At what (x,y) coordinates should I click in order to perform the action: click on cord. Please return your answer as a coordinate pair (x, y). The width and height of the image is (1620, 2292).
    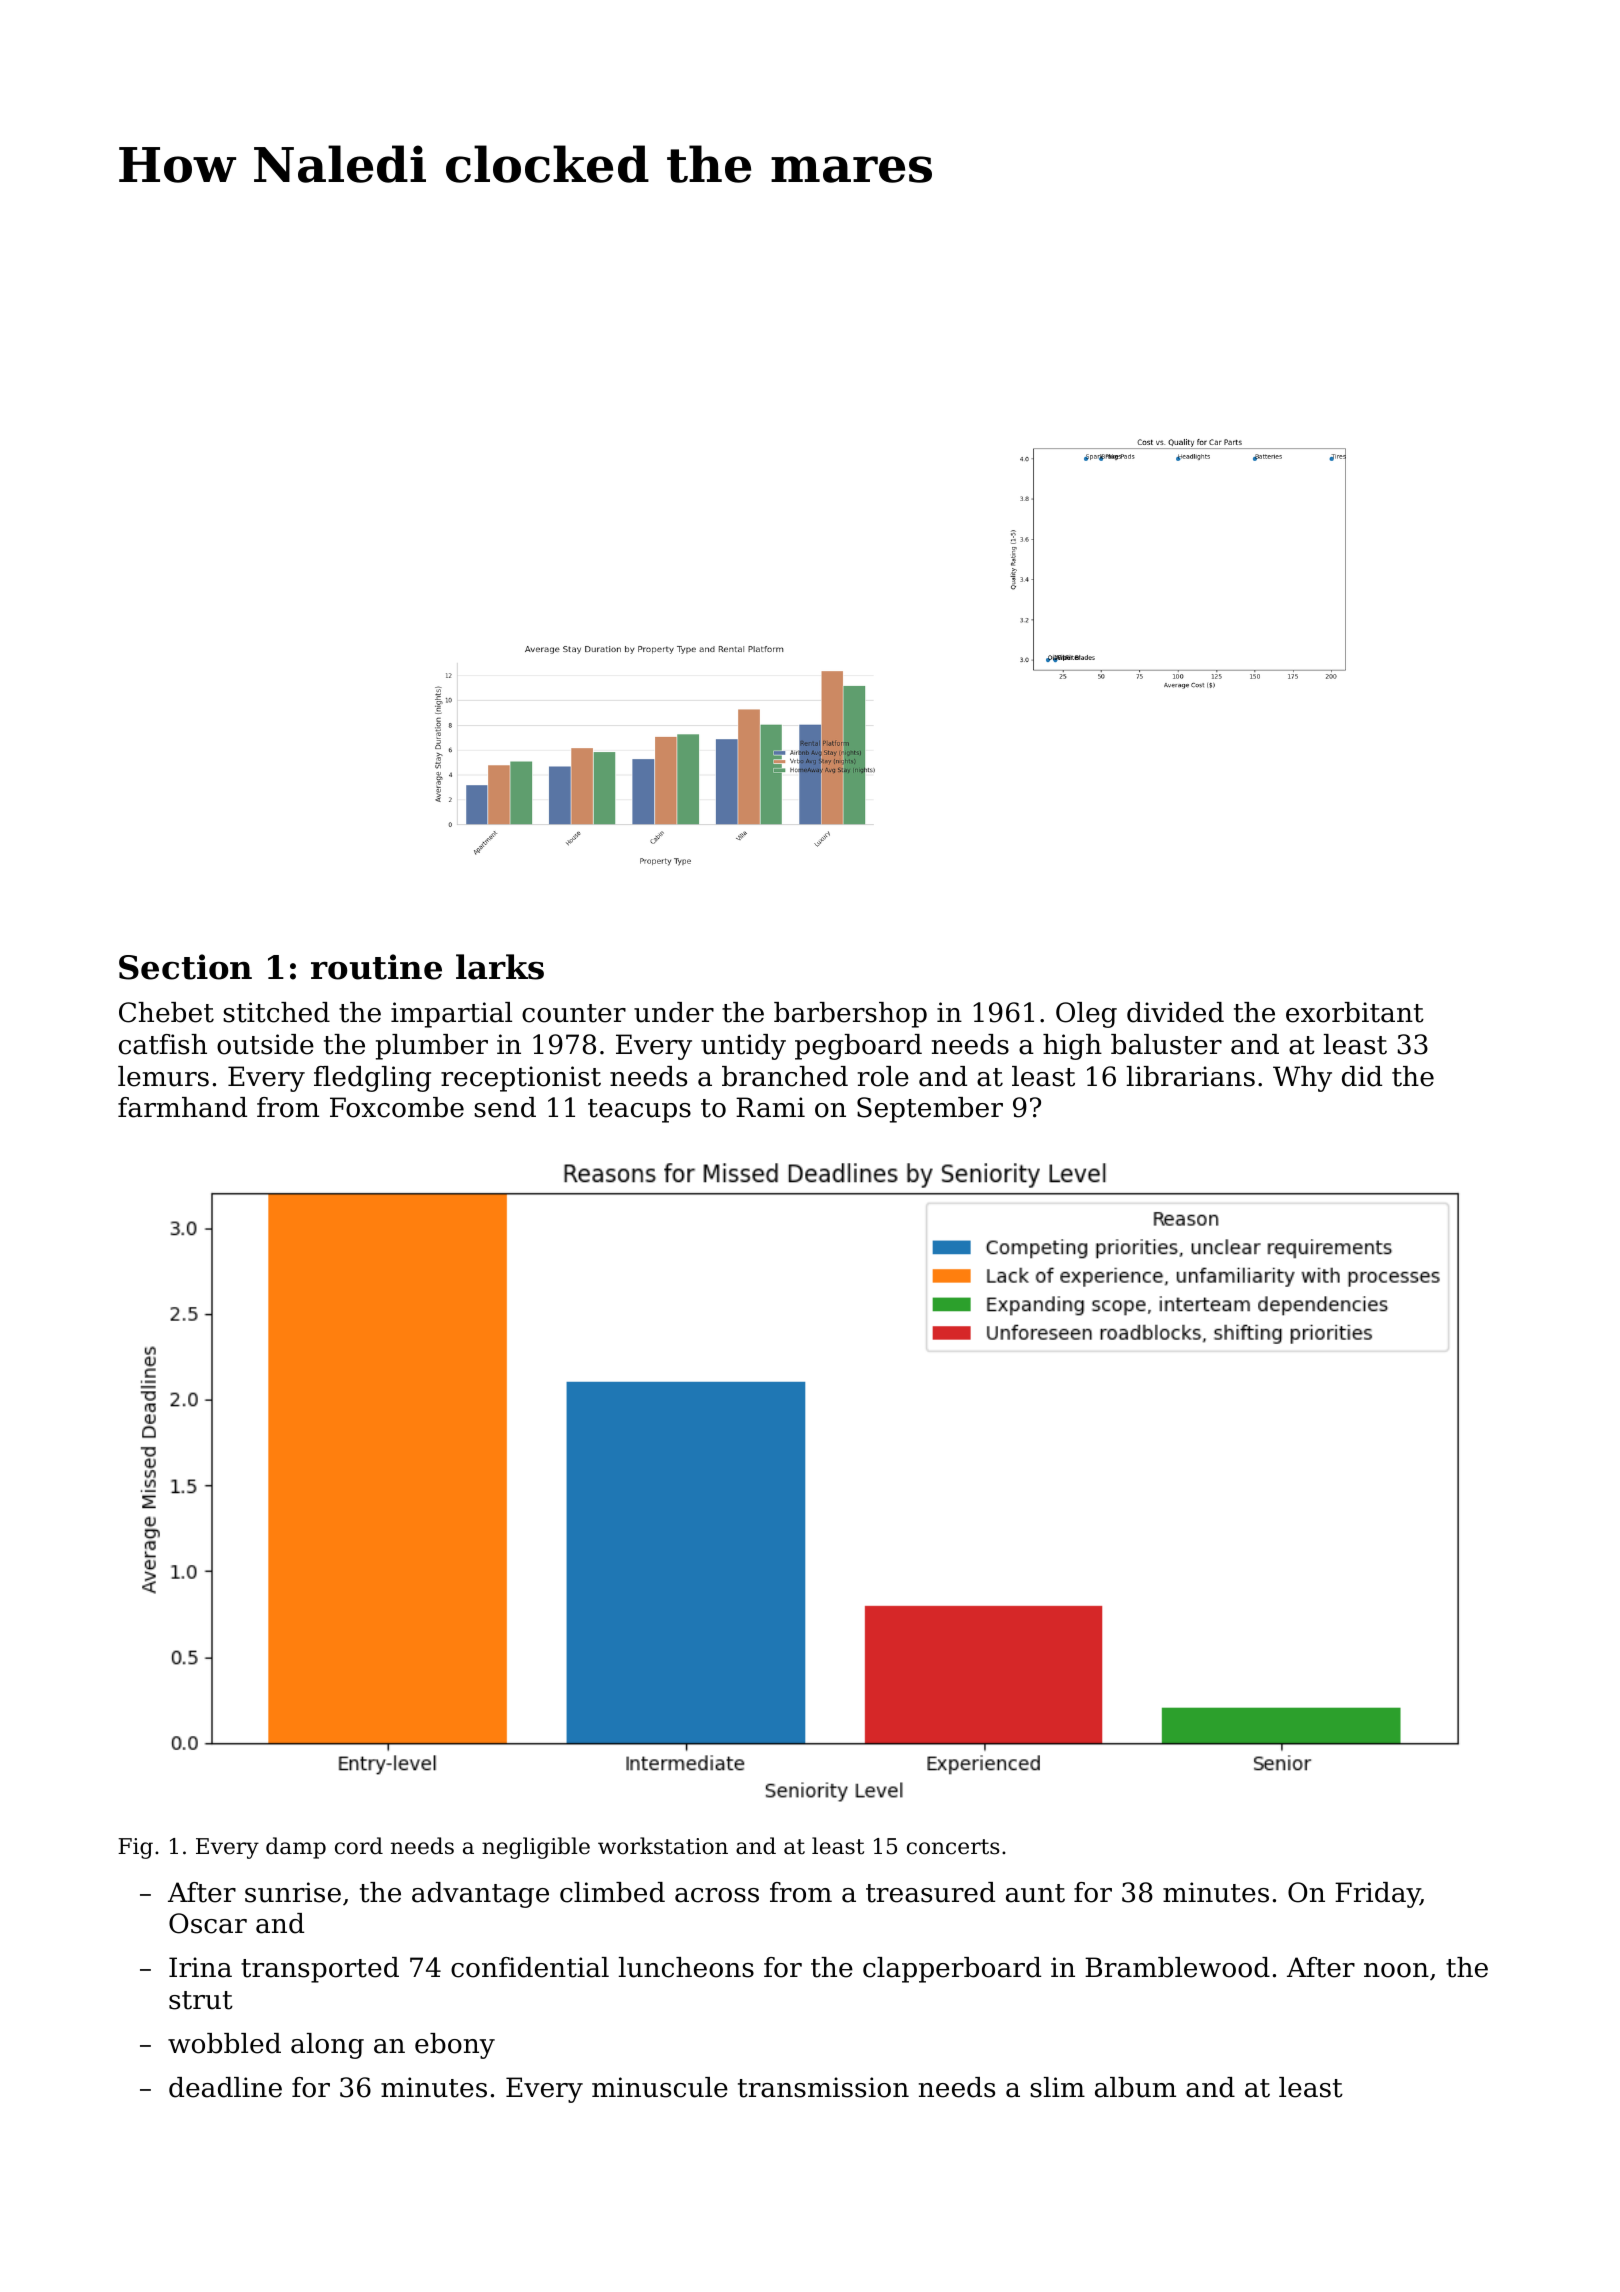
    Looking at the image, I should click on (359, 1846).
